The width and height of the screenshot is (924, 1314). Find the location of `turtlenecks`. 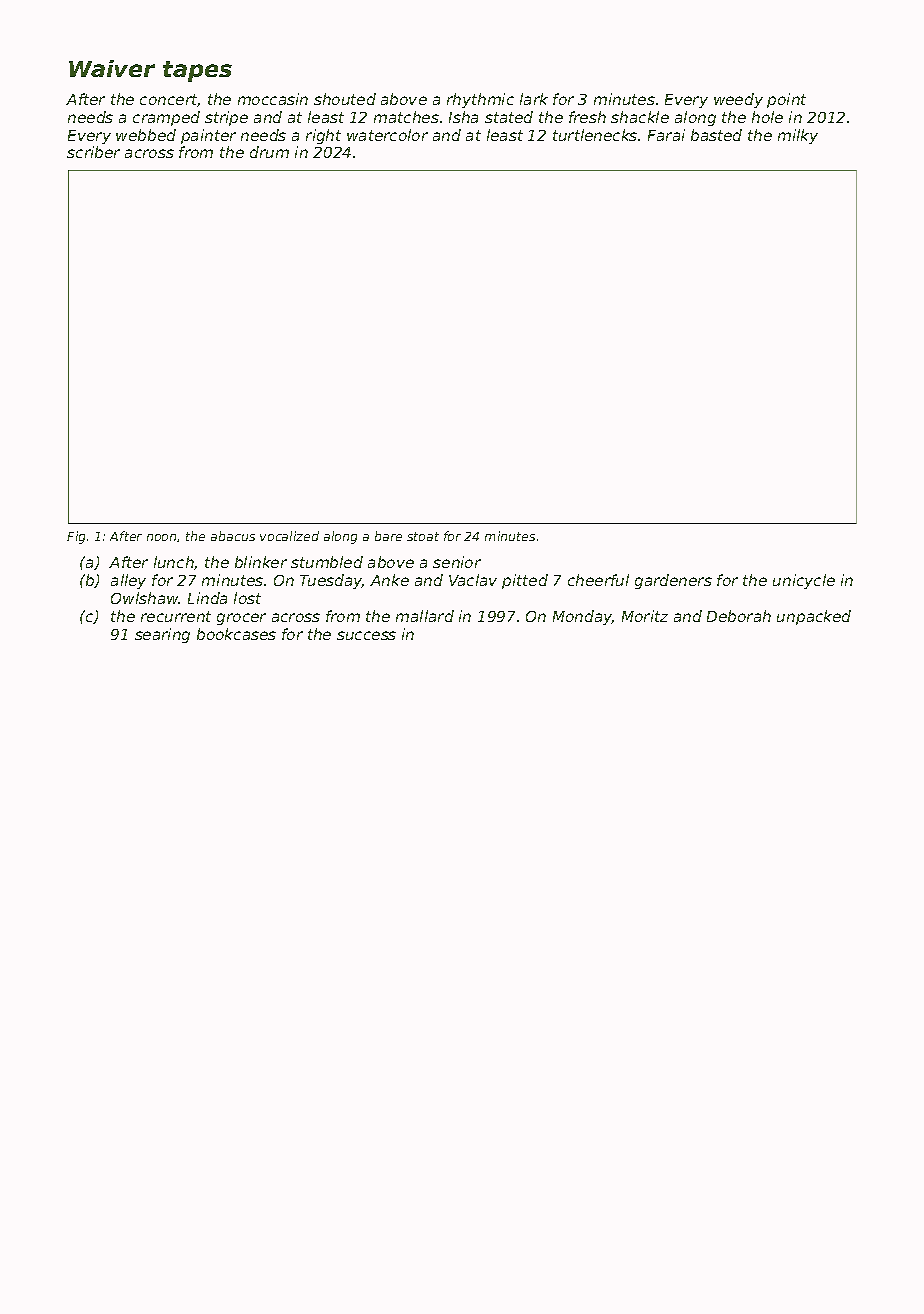

turtlenecks is located at coordinates (595, 135).
